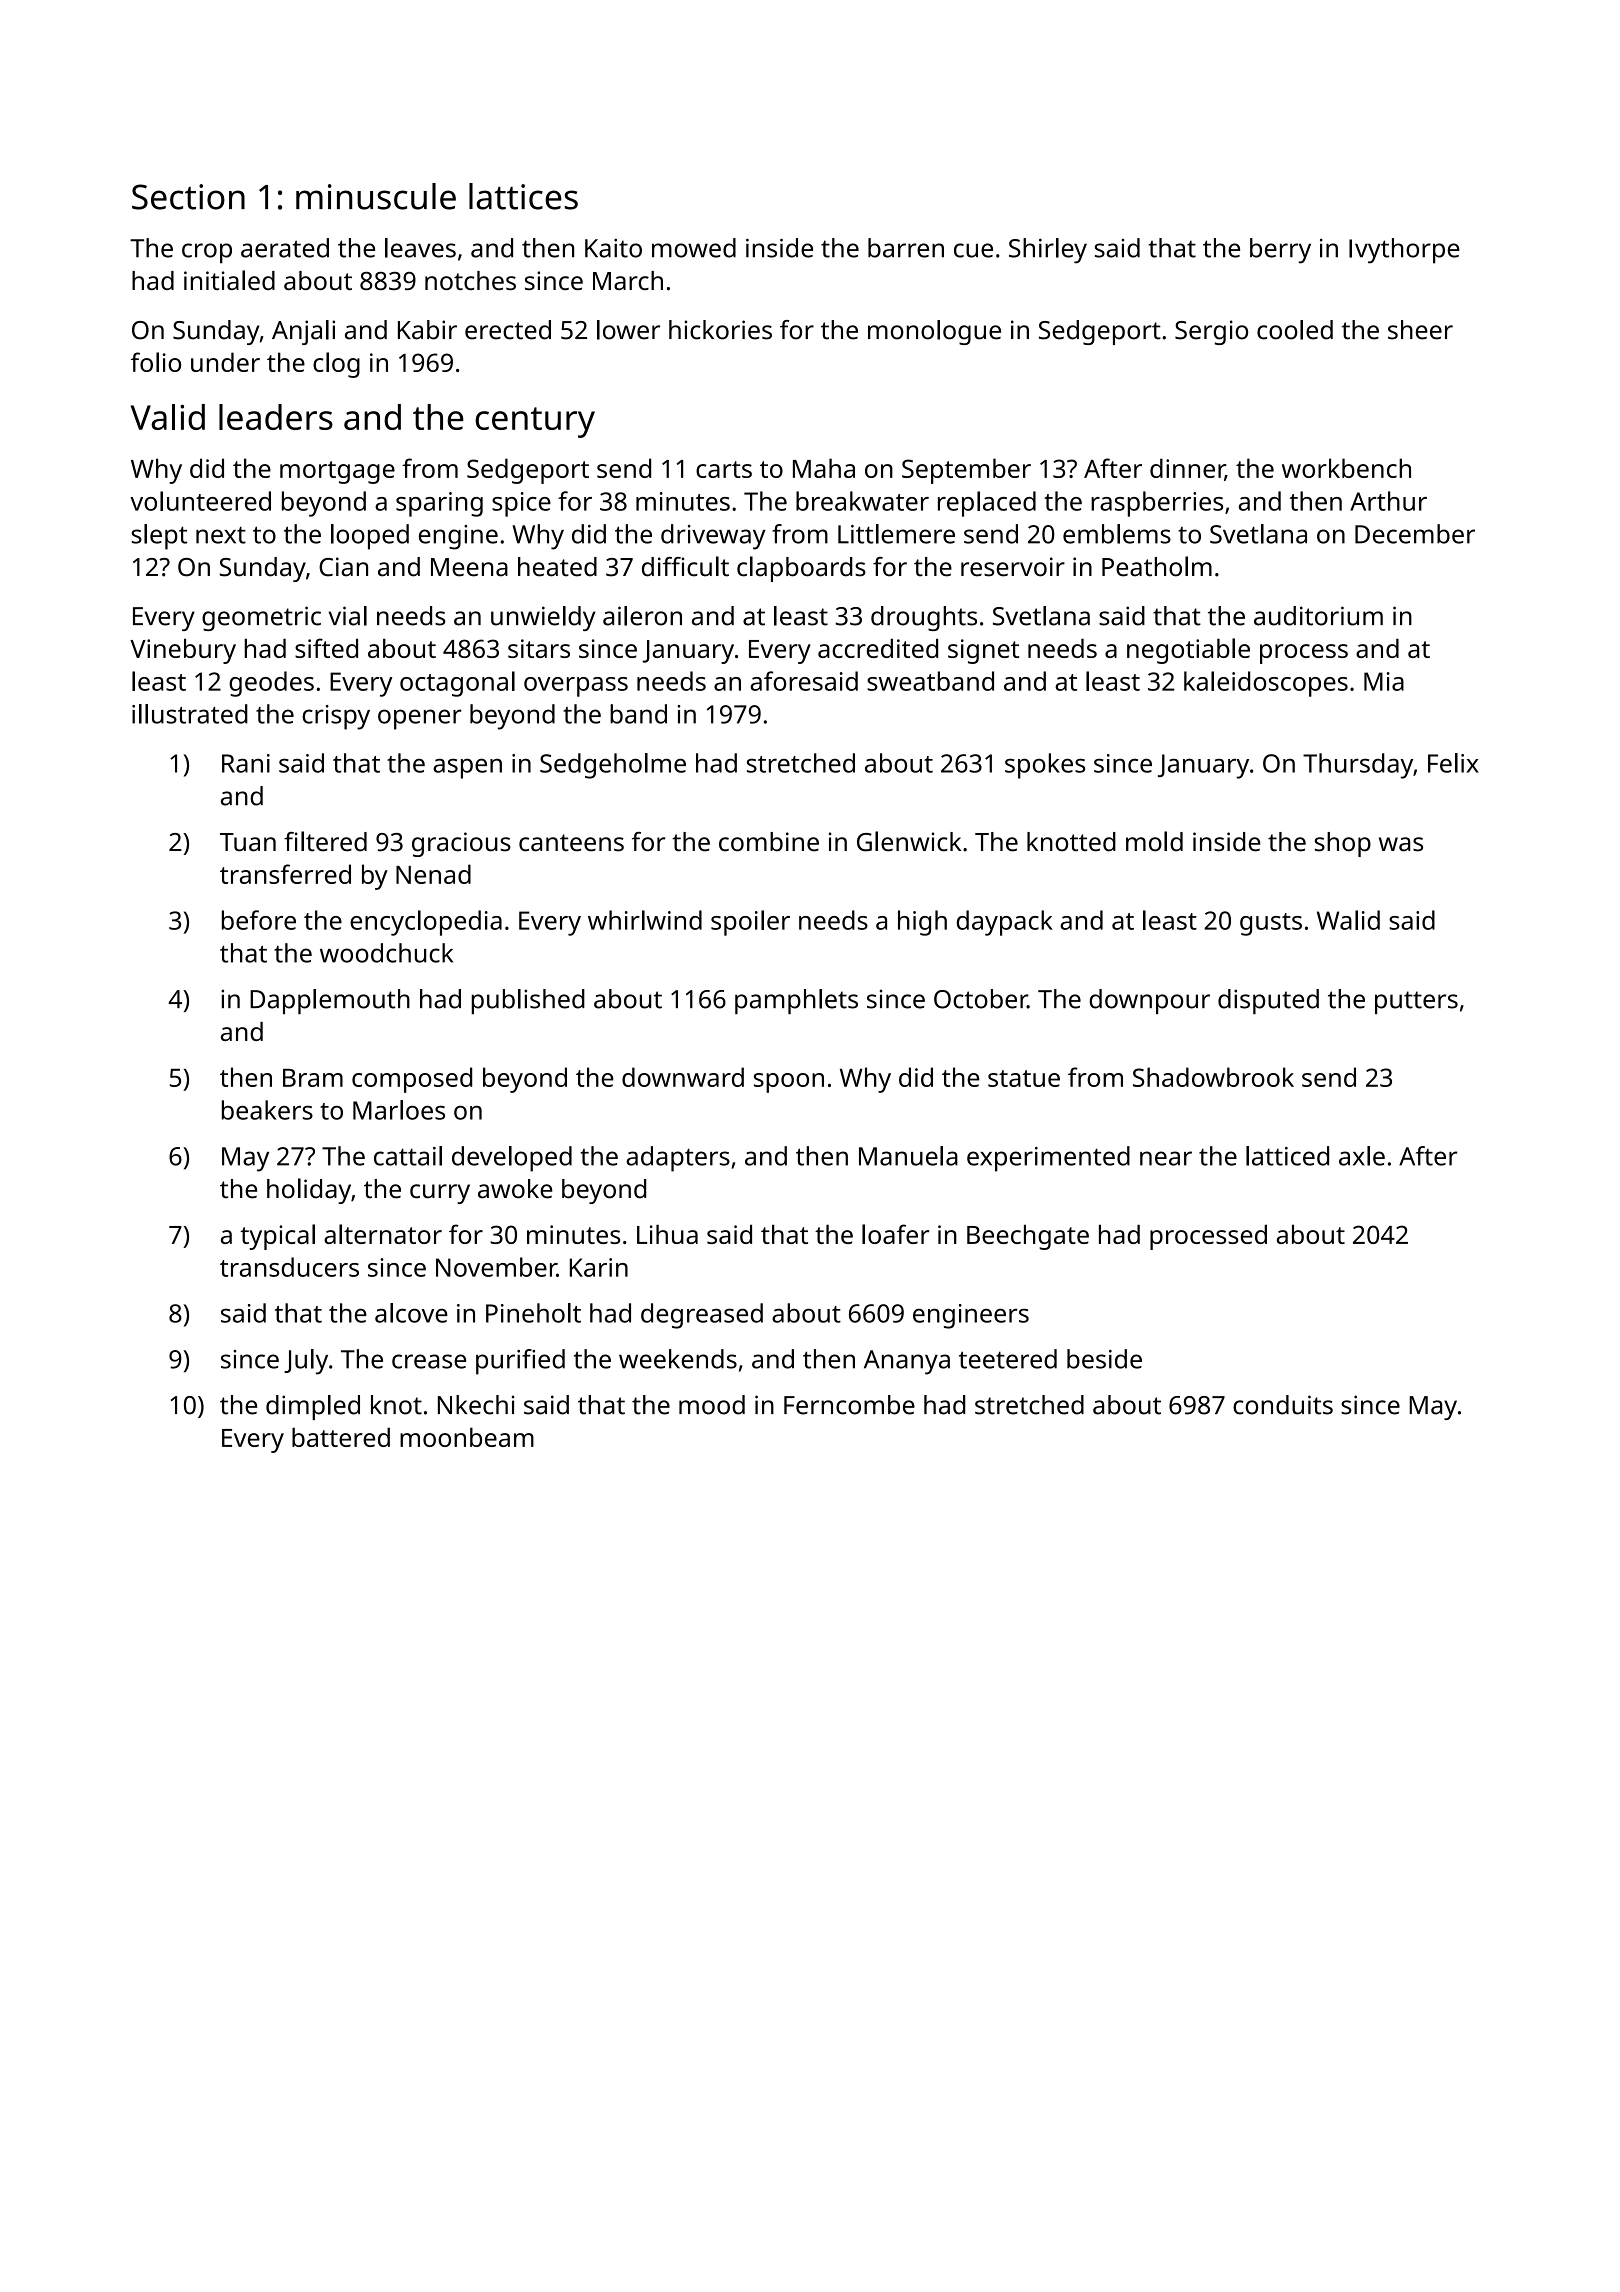 The height and width of the screenshot is (2292, 1620). What do you see at coordinates (987, 504) in the screenshot?
I see `replaced` at bounding box center [987, 504].
